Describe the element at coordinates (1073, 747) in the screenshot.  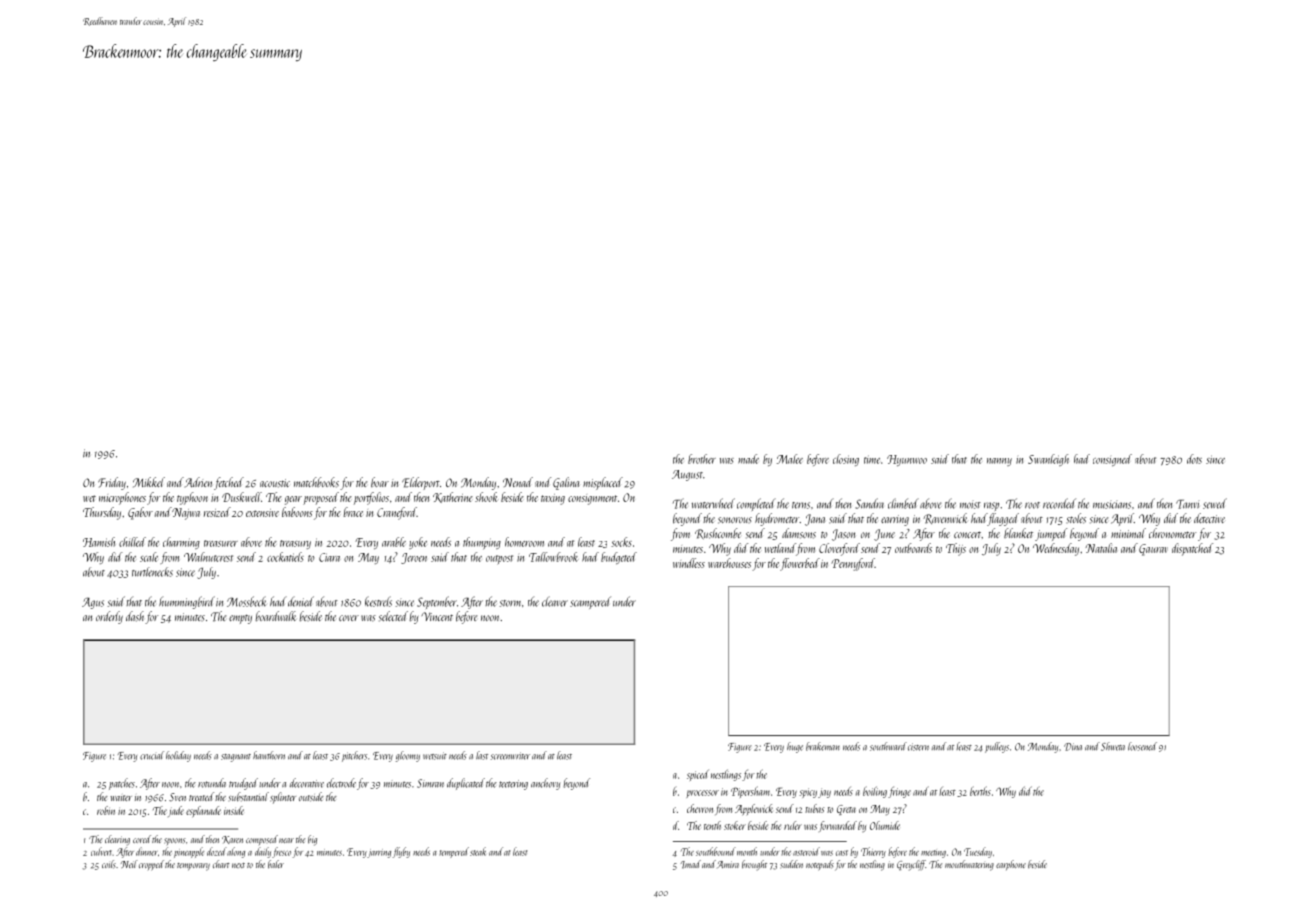
I see `Dina` at that location.
